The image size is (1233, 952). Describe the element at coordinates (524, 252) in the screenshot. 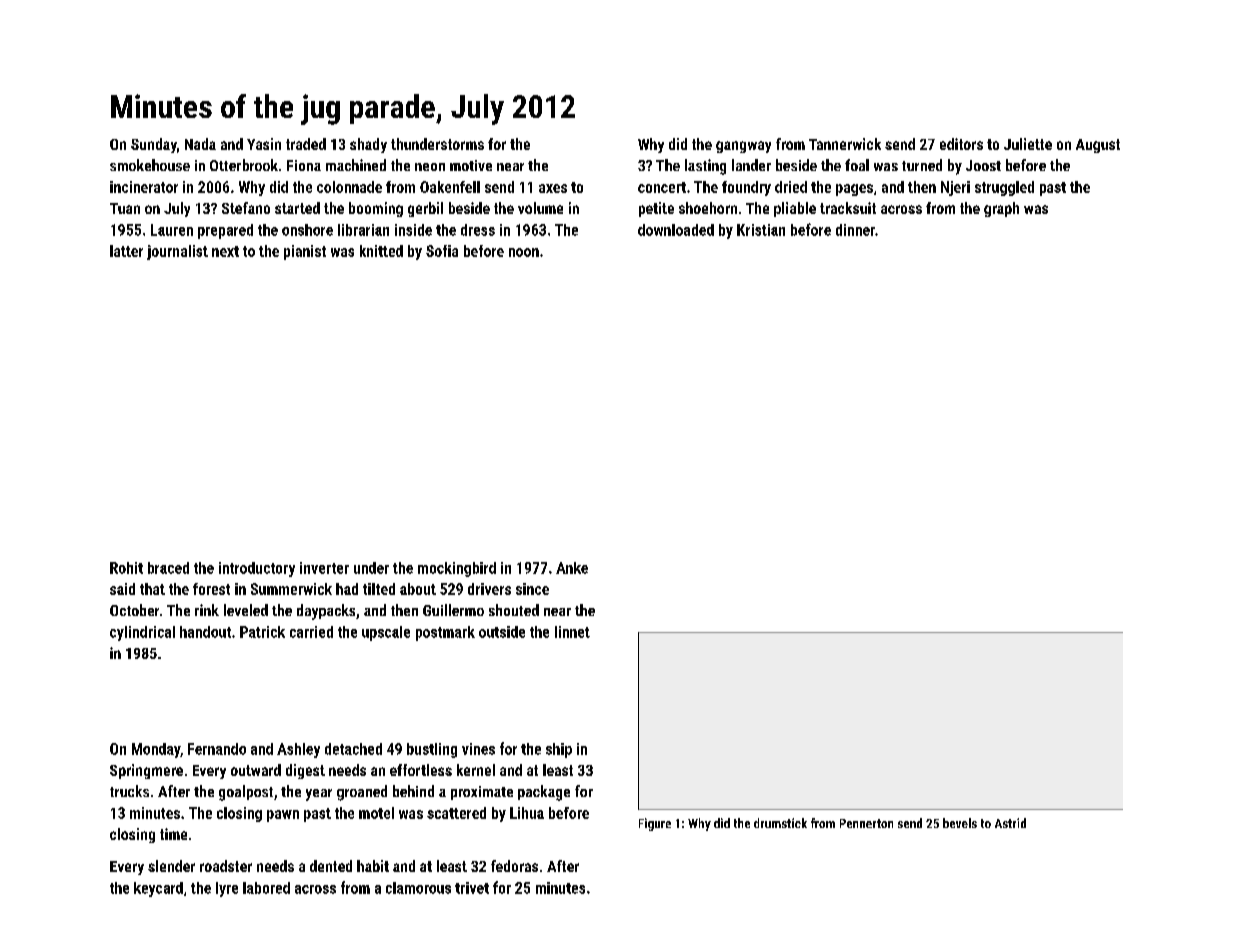

I see `noon` at that location.
